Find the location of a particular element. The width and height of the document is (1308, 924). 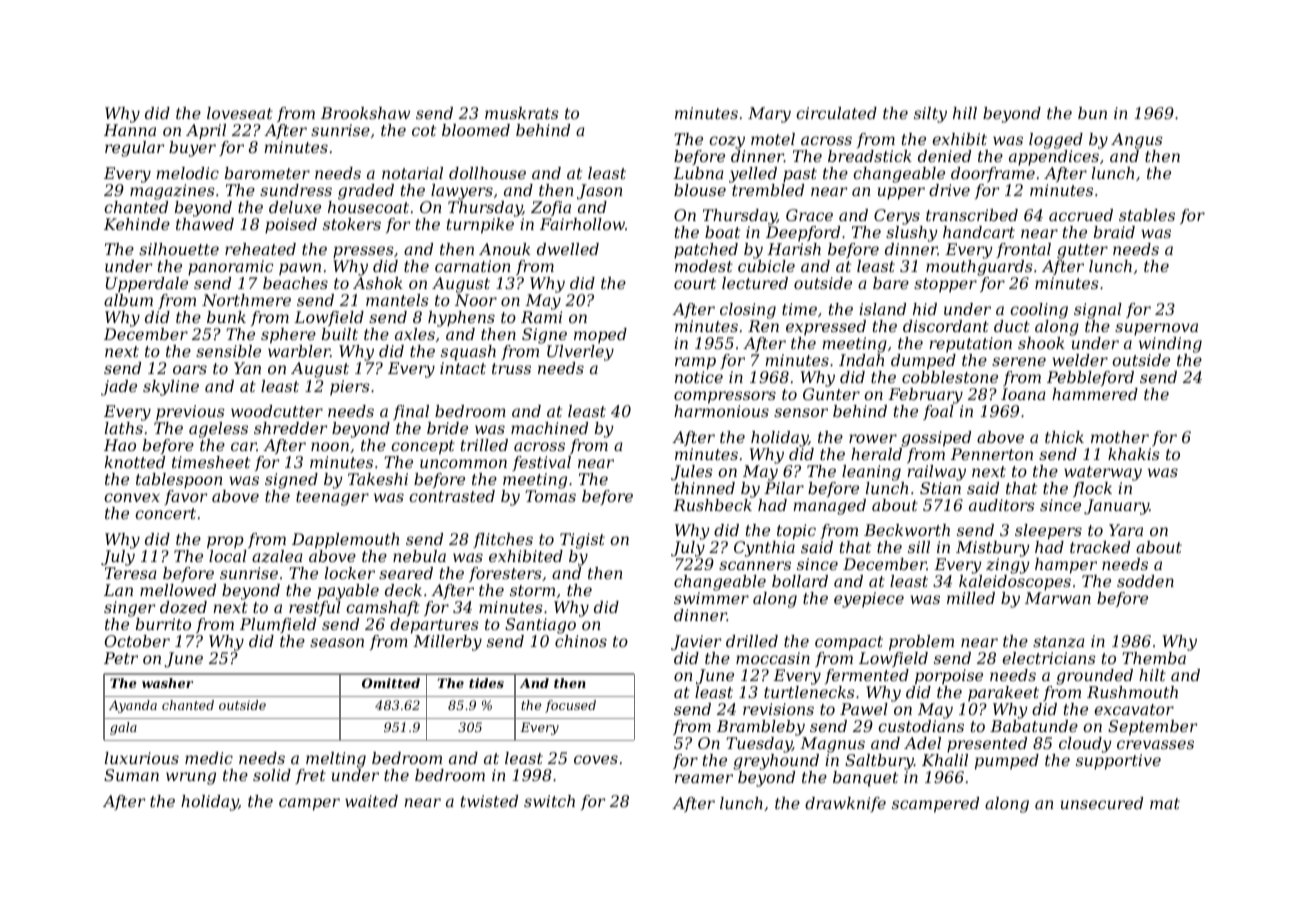

gala is located at coordinates (123, 728).
